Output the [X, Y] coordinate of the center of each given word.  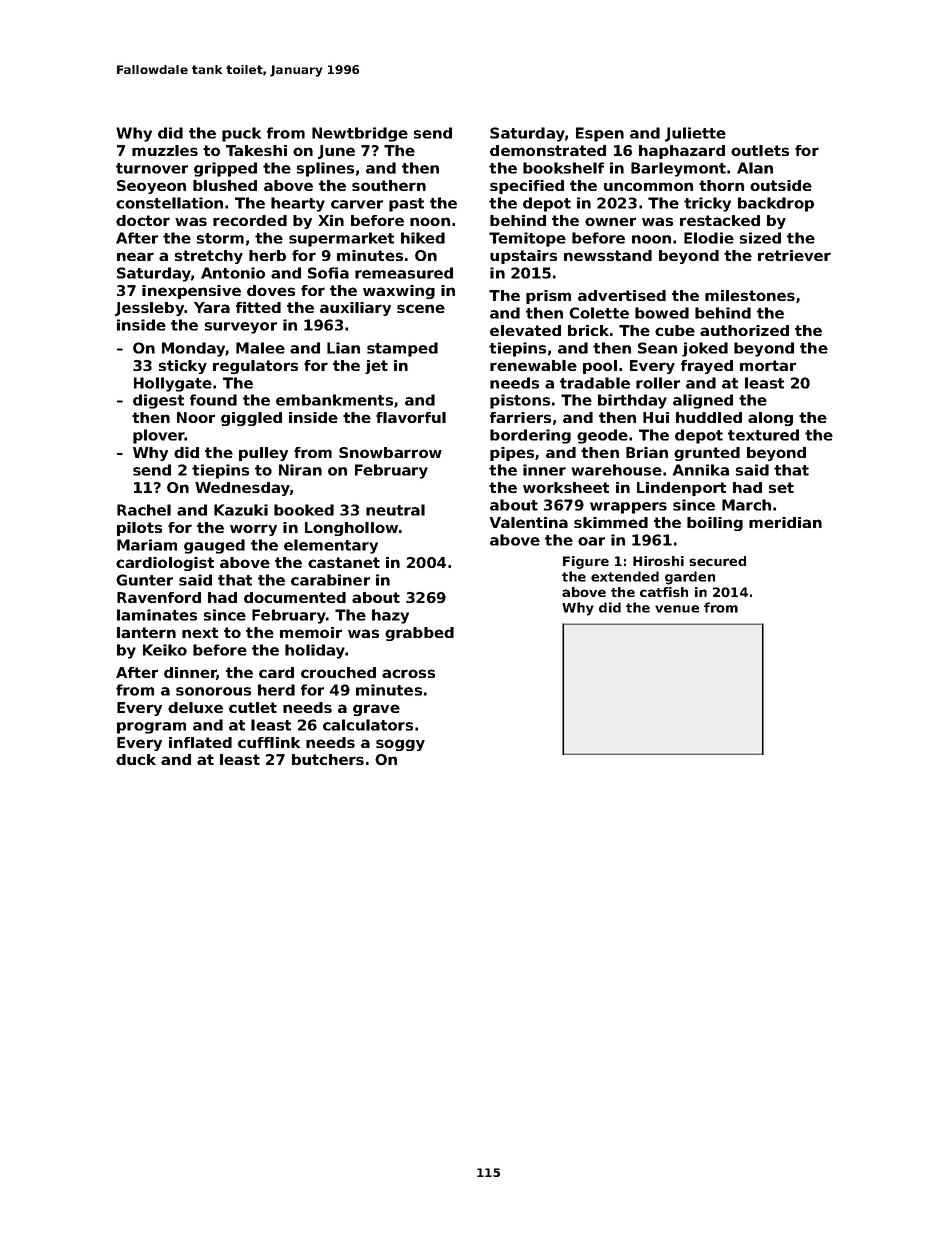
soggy [400, 745]
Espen [600, 134]
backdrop [776, 204]
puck [241, 134]
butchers [328, 759]
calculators [368, 725]
